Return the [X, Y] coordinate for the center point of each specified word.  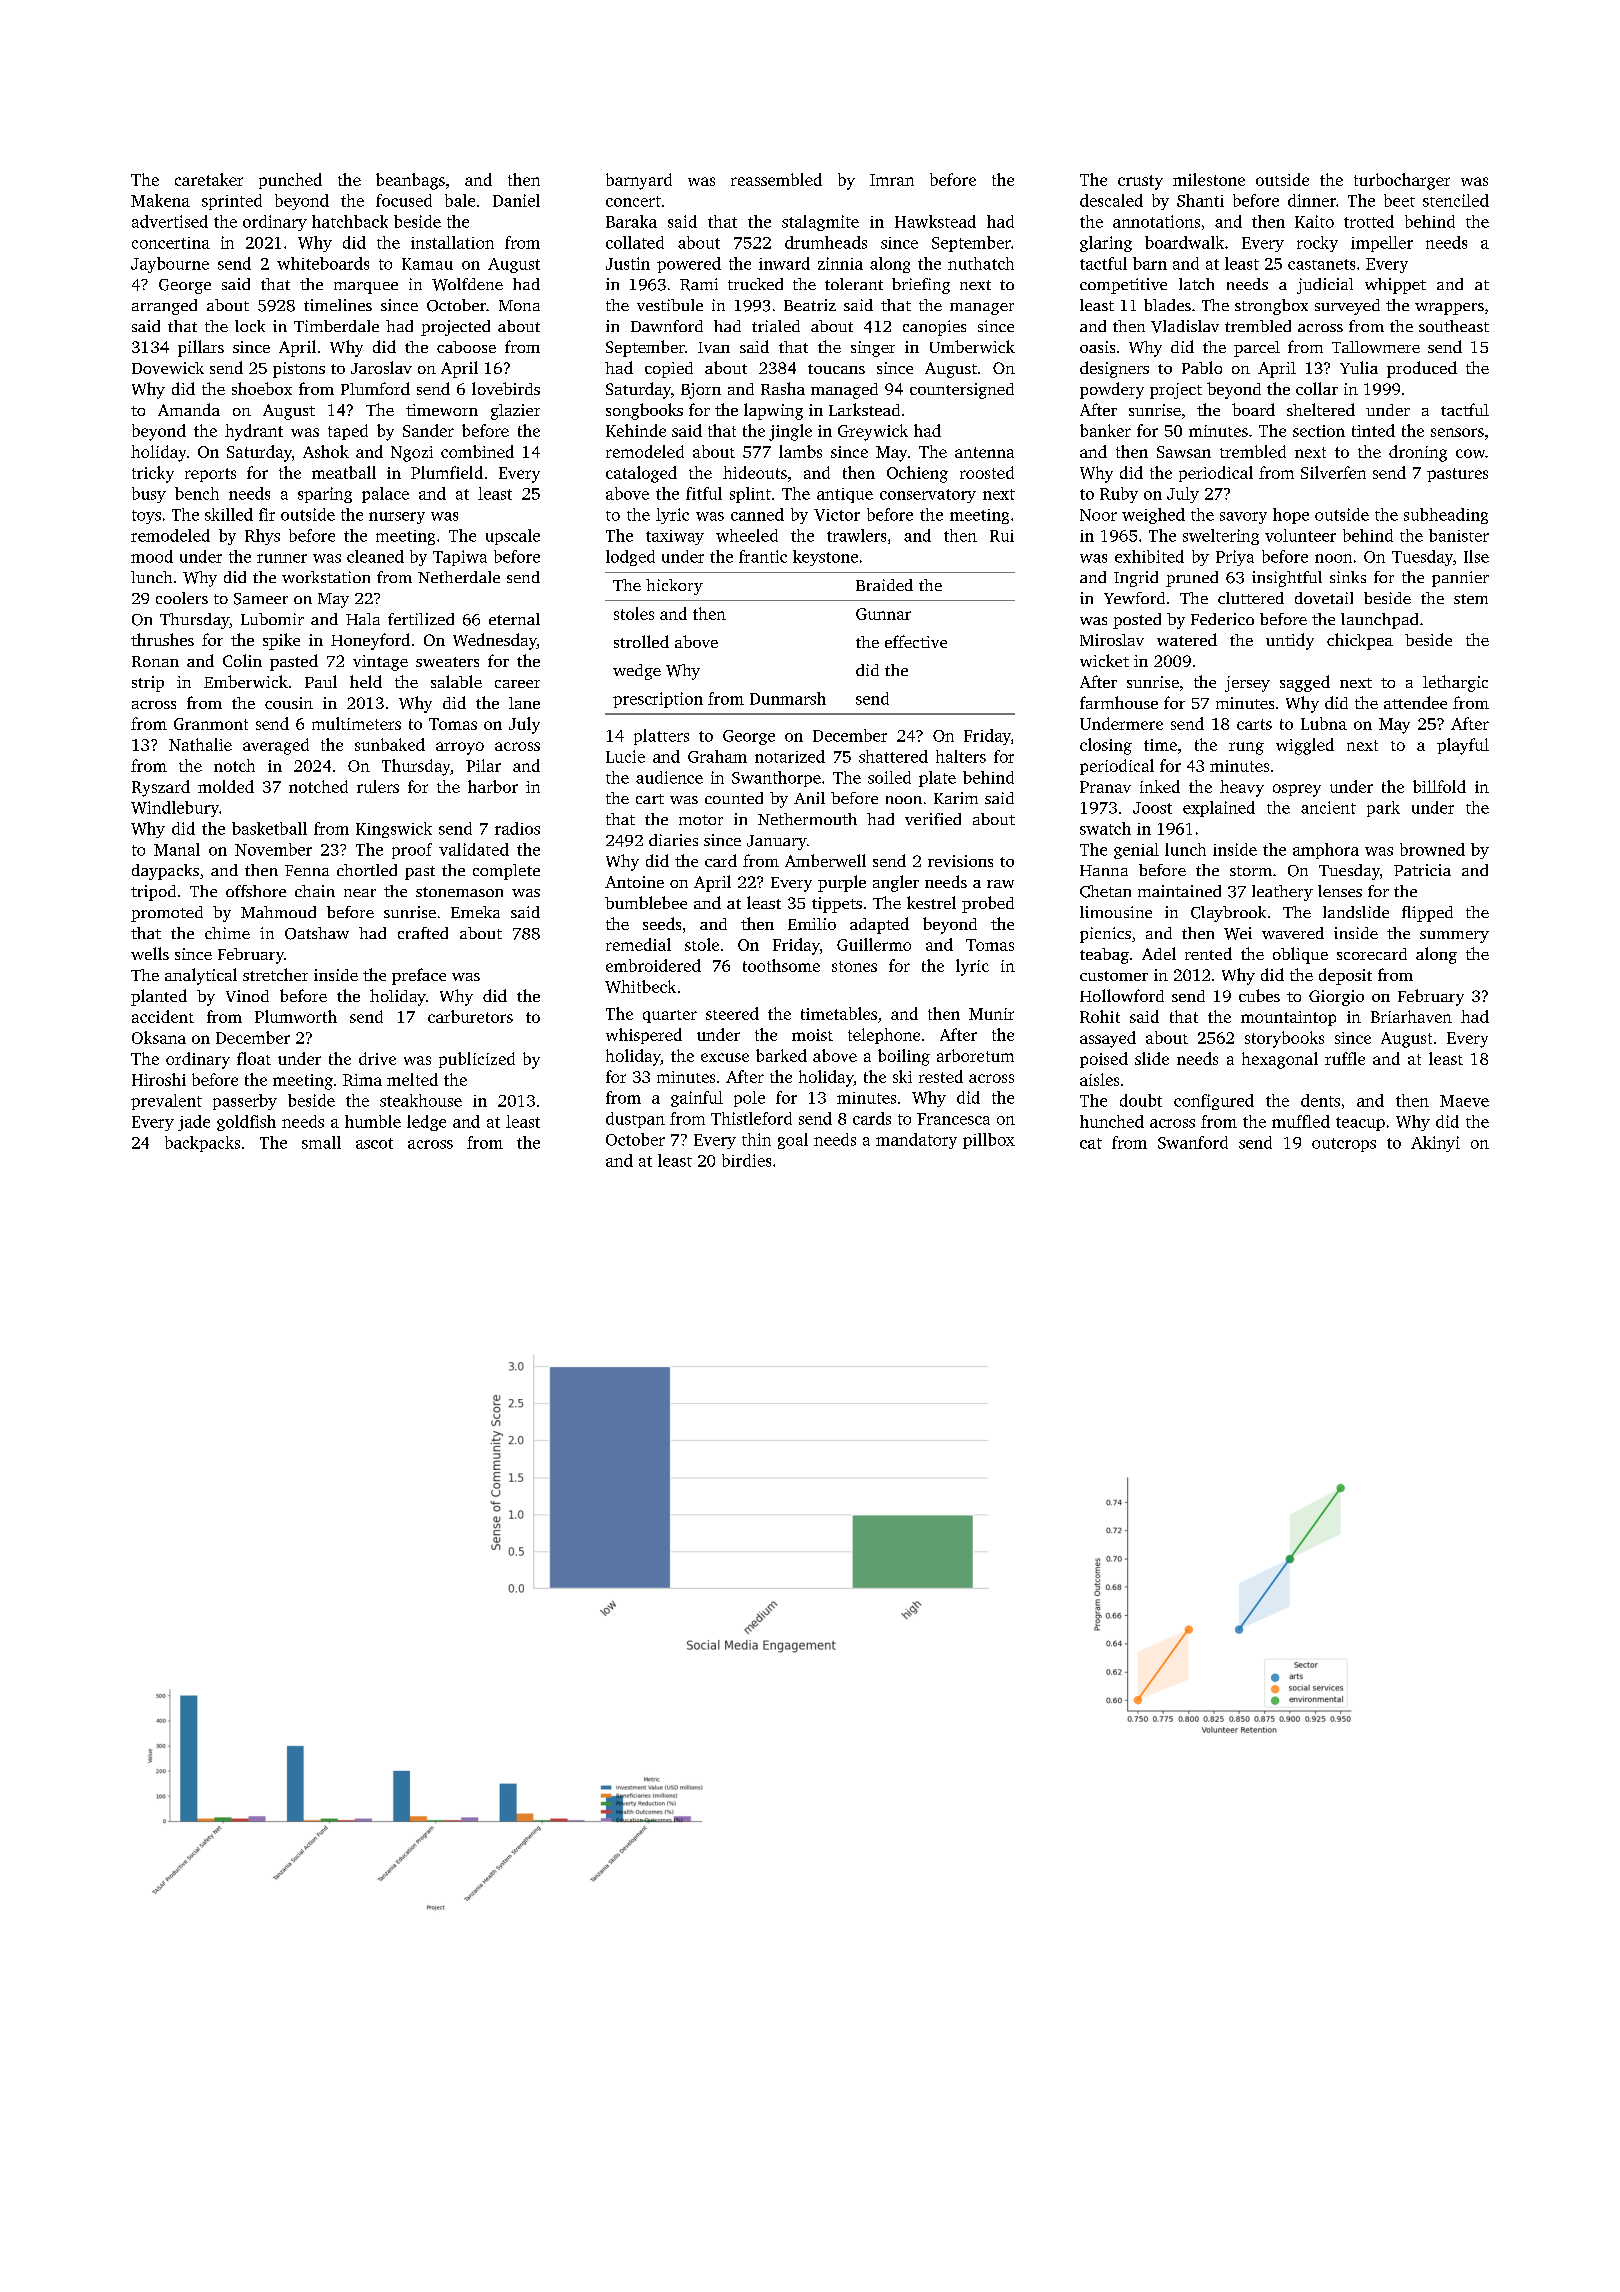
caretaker [209, 179]
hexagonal [1280, 1060]
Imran [892, 180]
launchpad [1379, 621]
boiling [904, 1057]
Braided [884, 585]
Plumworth [296, 1016]
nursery [397, 518]
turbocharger [1402, 181]
